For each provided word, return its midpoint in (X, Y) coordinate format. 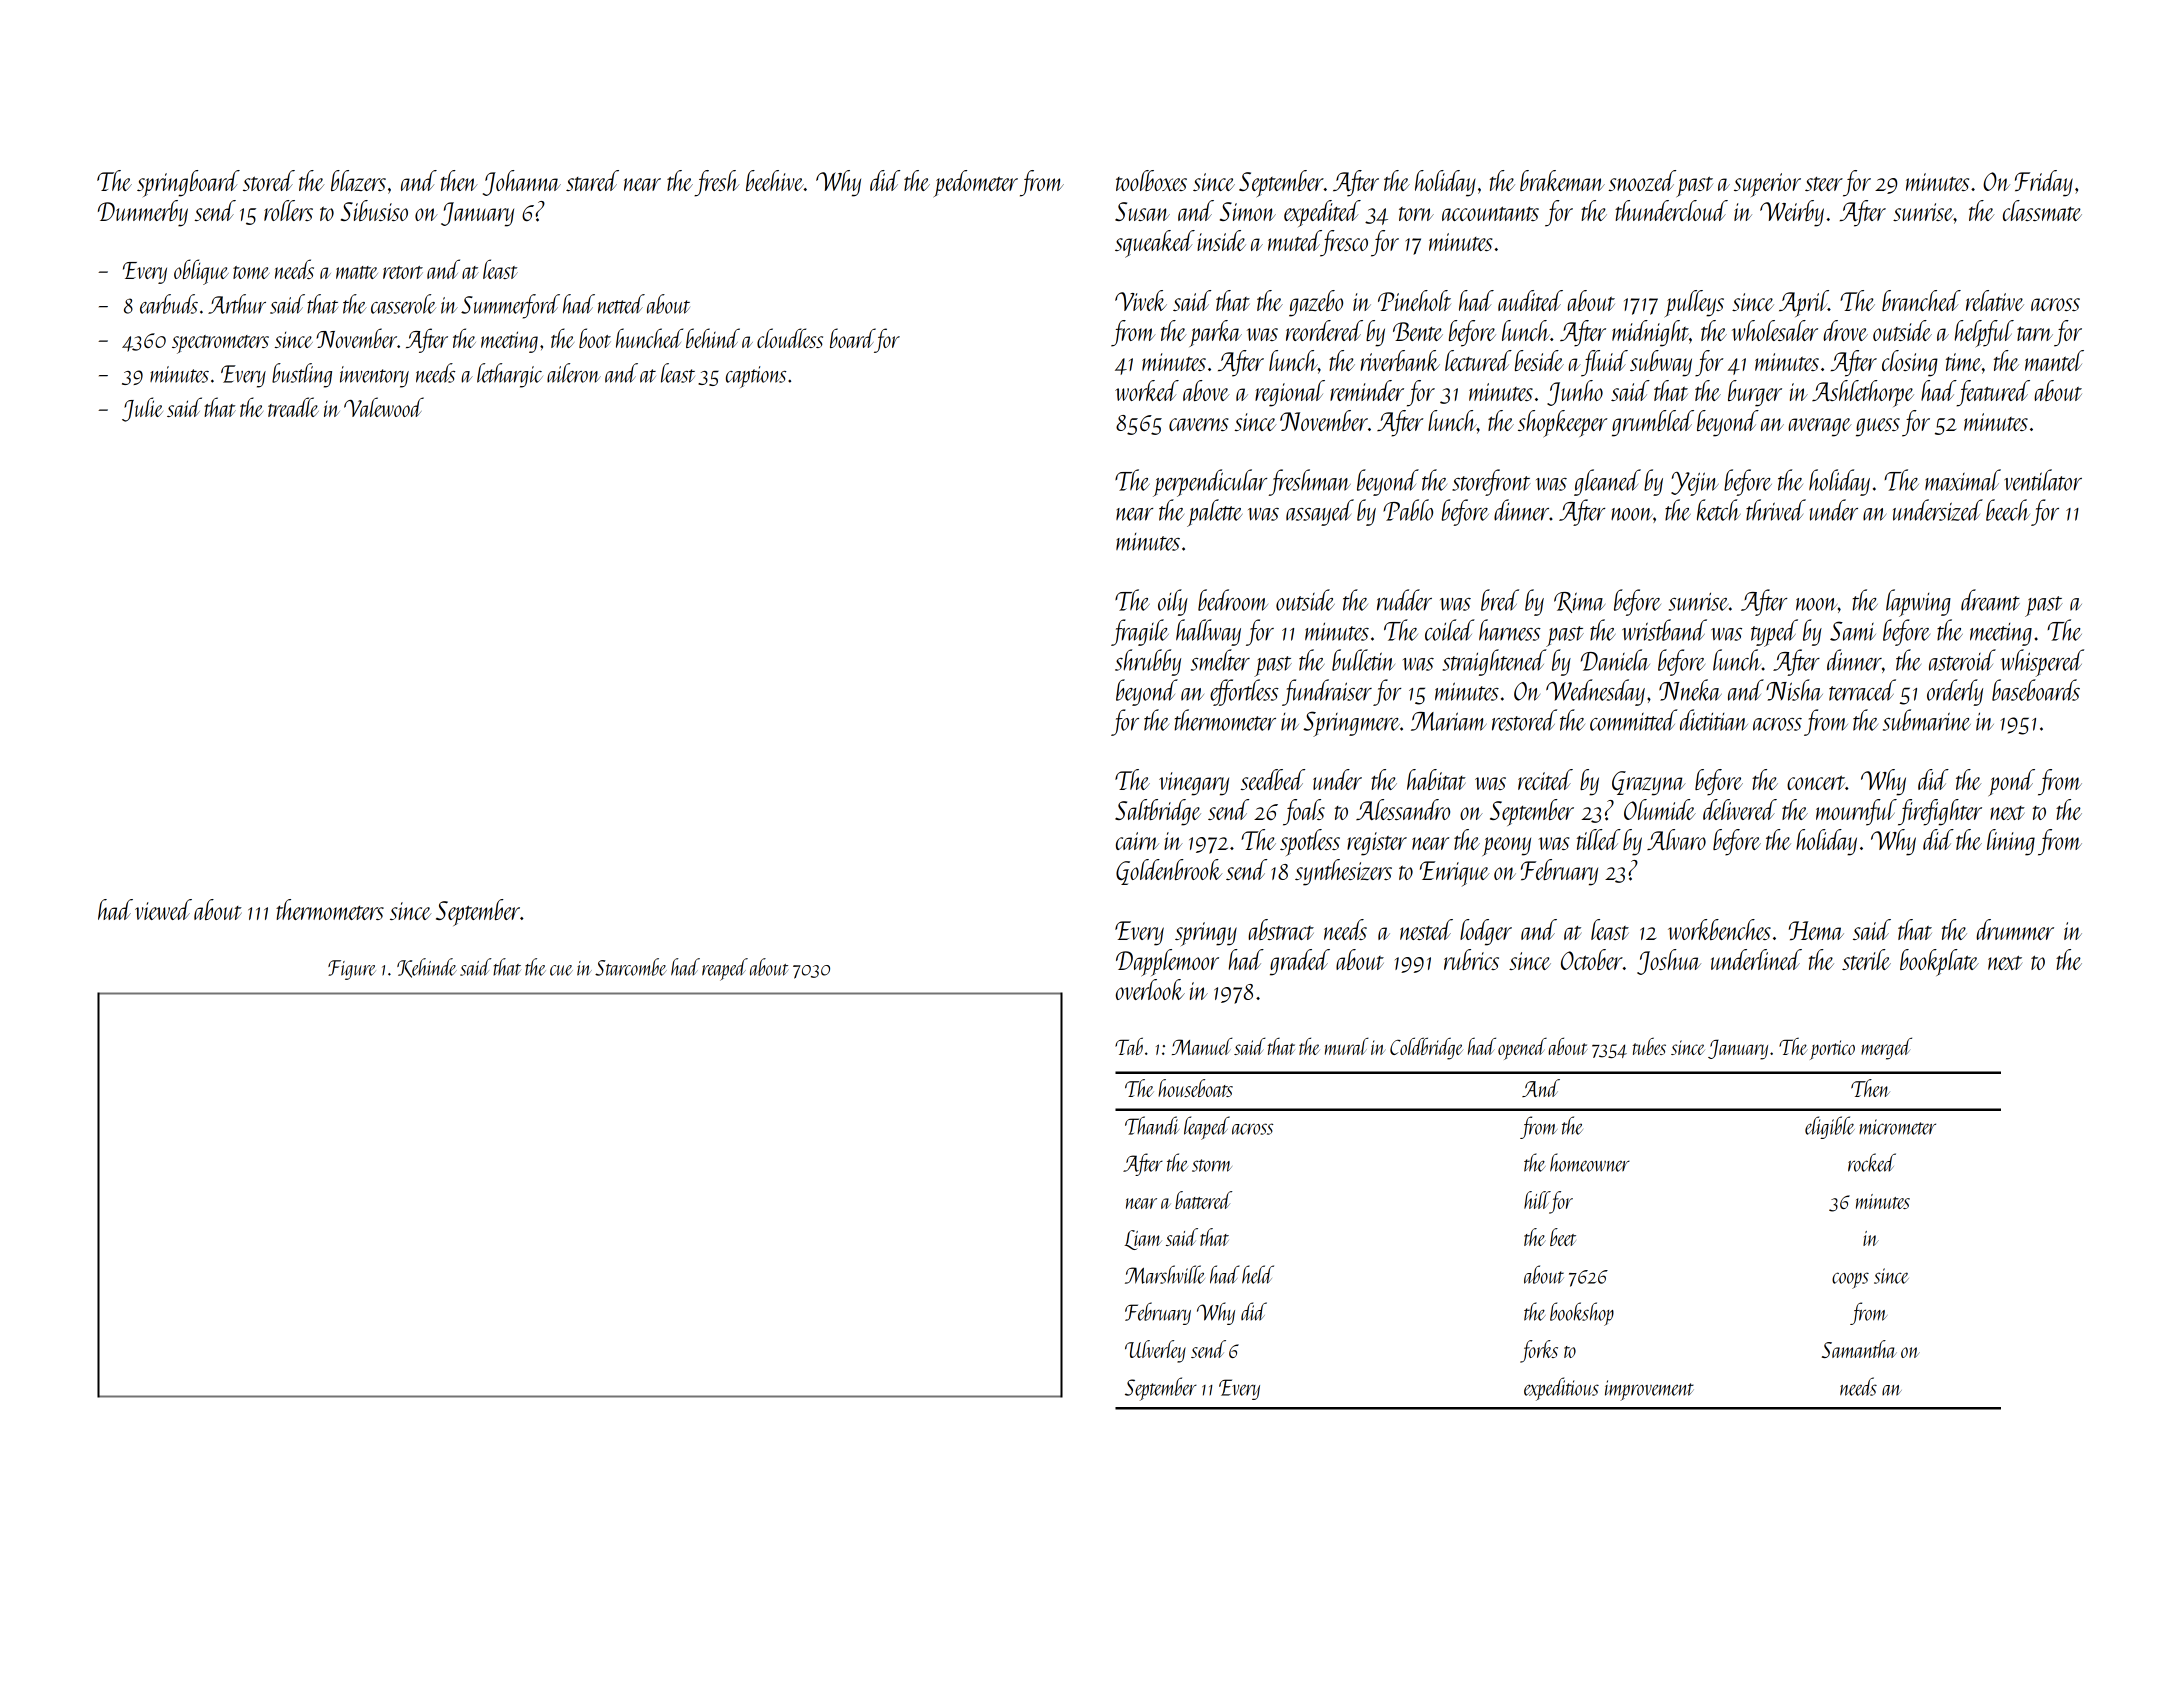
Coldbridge (1426, 1048)
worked (1147, 390)
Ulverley (1155, 1351)
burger (1755, 393)
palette (1214, 513)
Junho (1575, 393)
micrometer (1897, 1127)
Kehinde (427, 968)
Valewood (384, 407)
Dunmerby (143, 213)
